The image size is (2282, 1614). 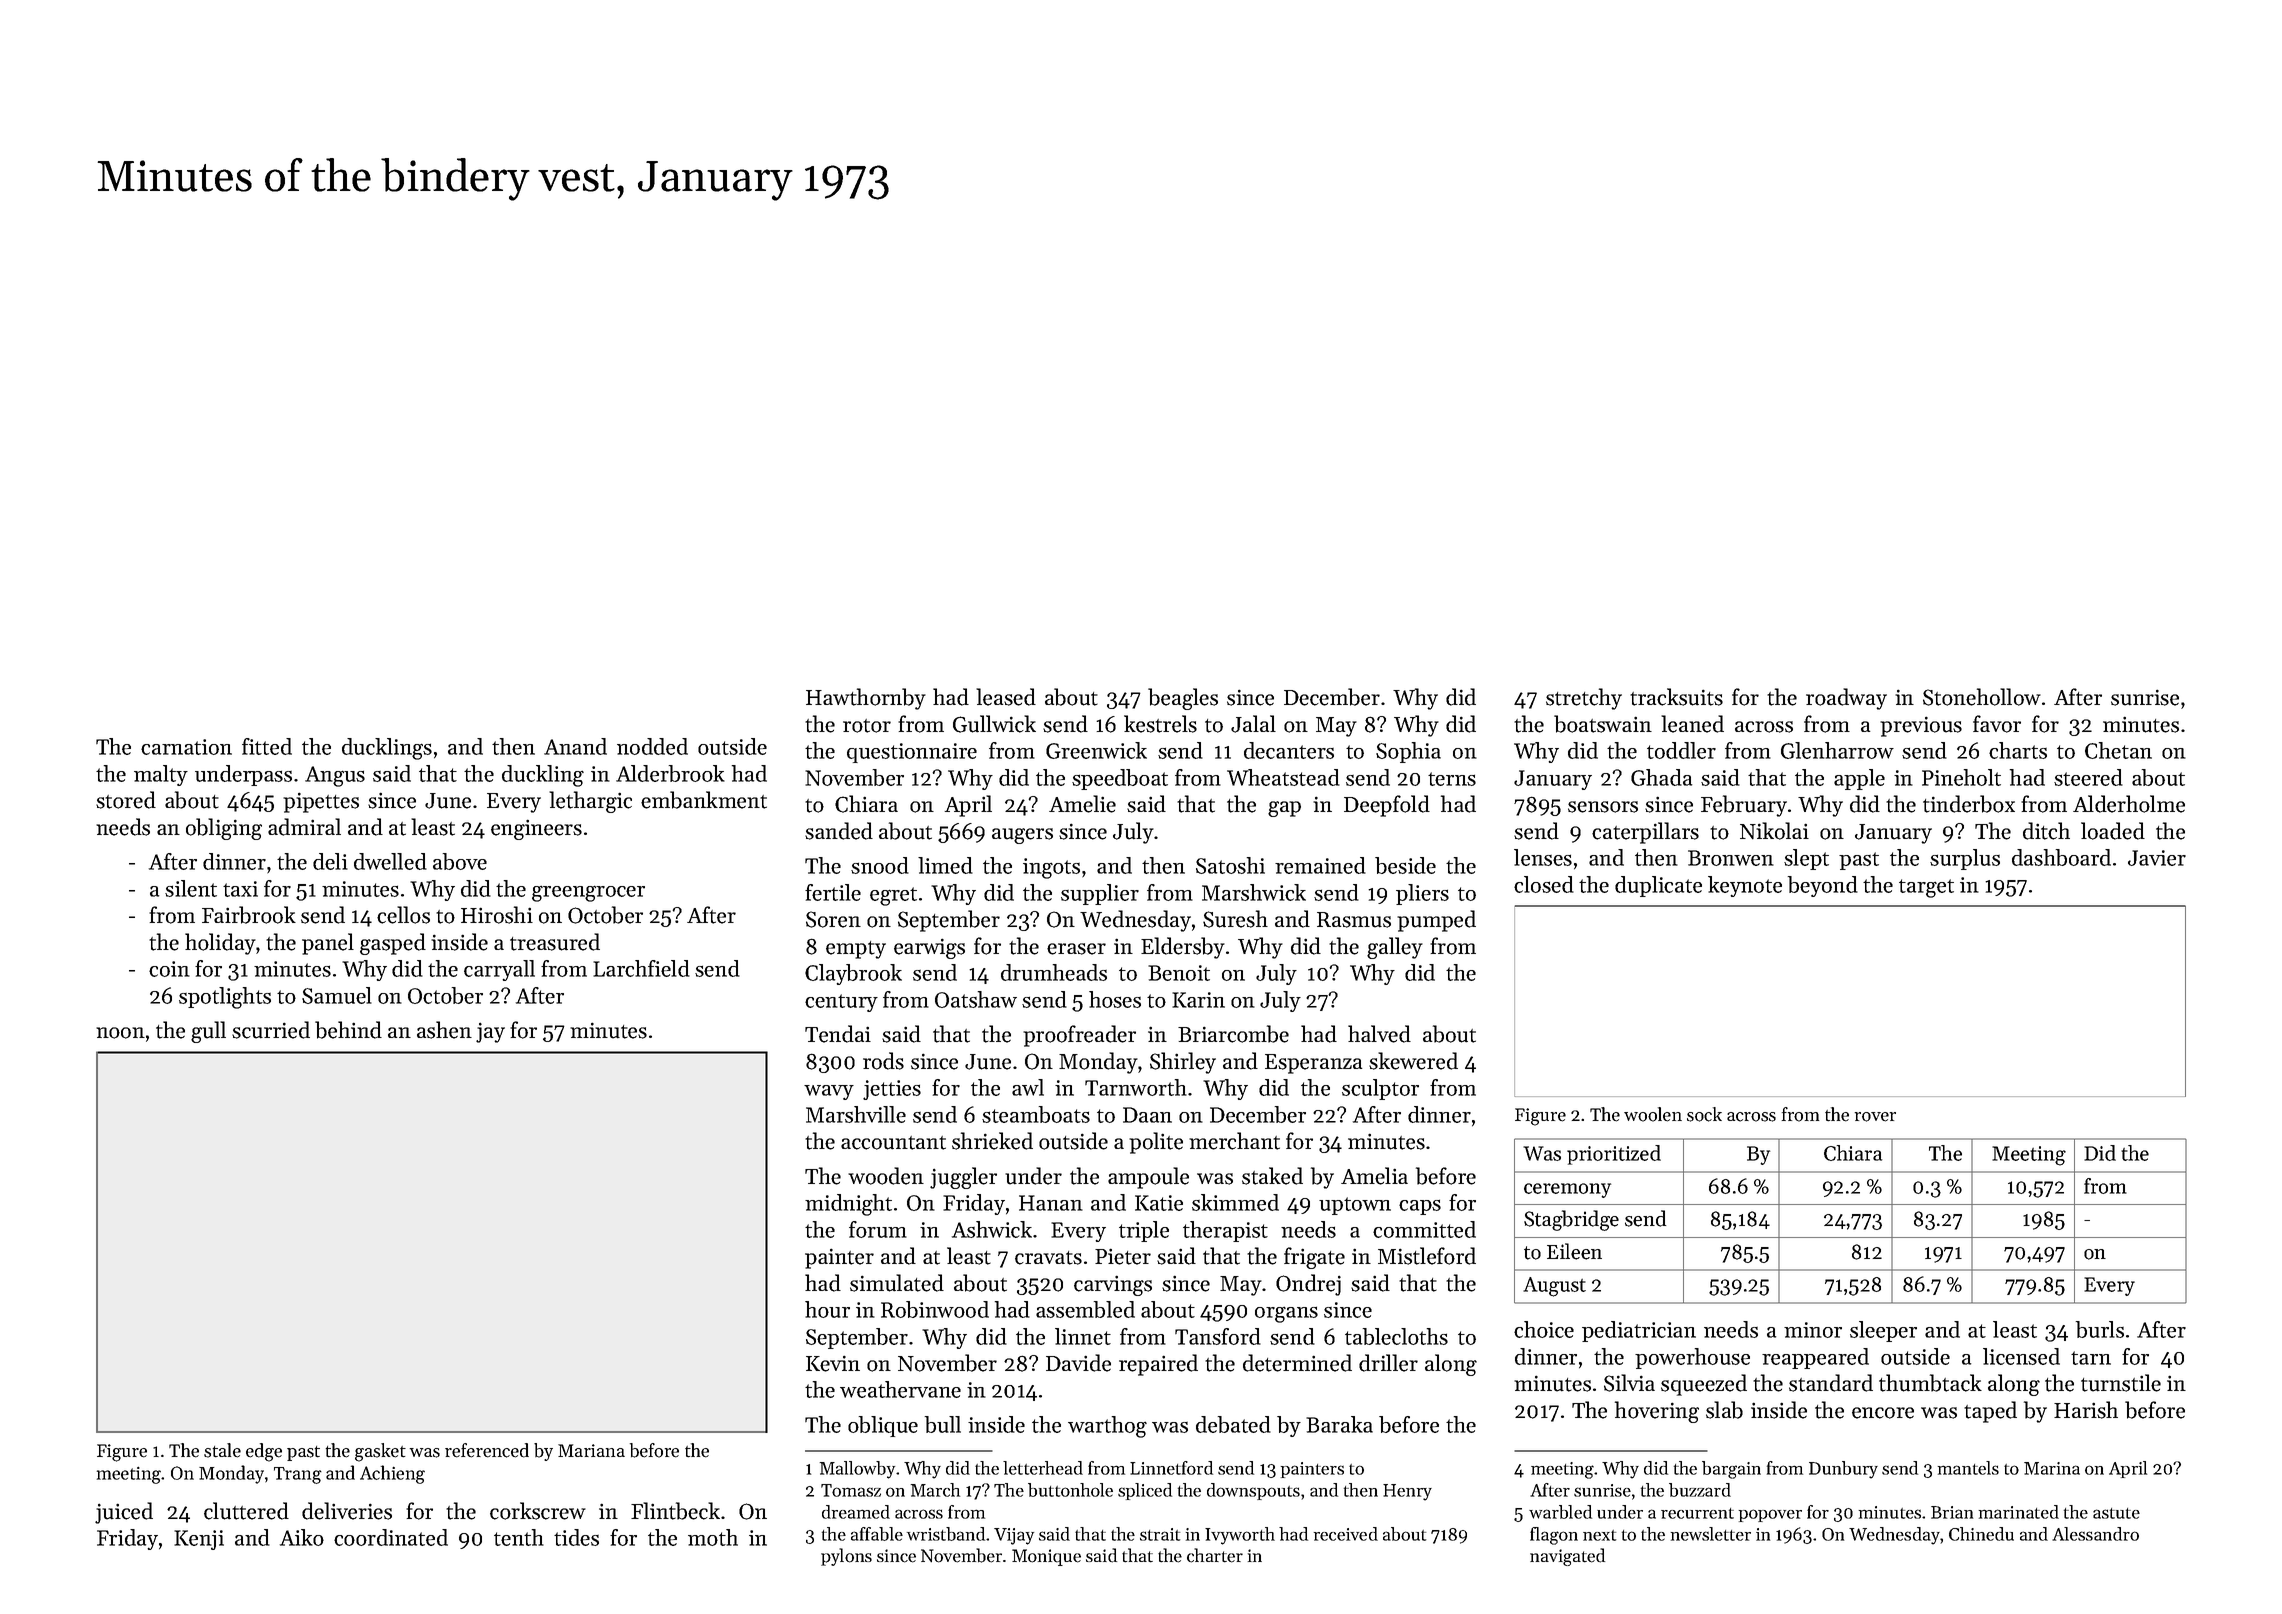 What do you see at coordinates (222, 1450) in the document?
I see `stale` at bounding box center [222, 1450].
